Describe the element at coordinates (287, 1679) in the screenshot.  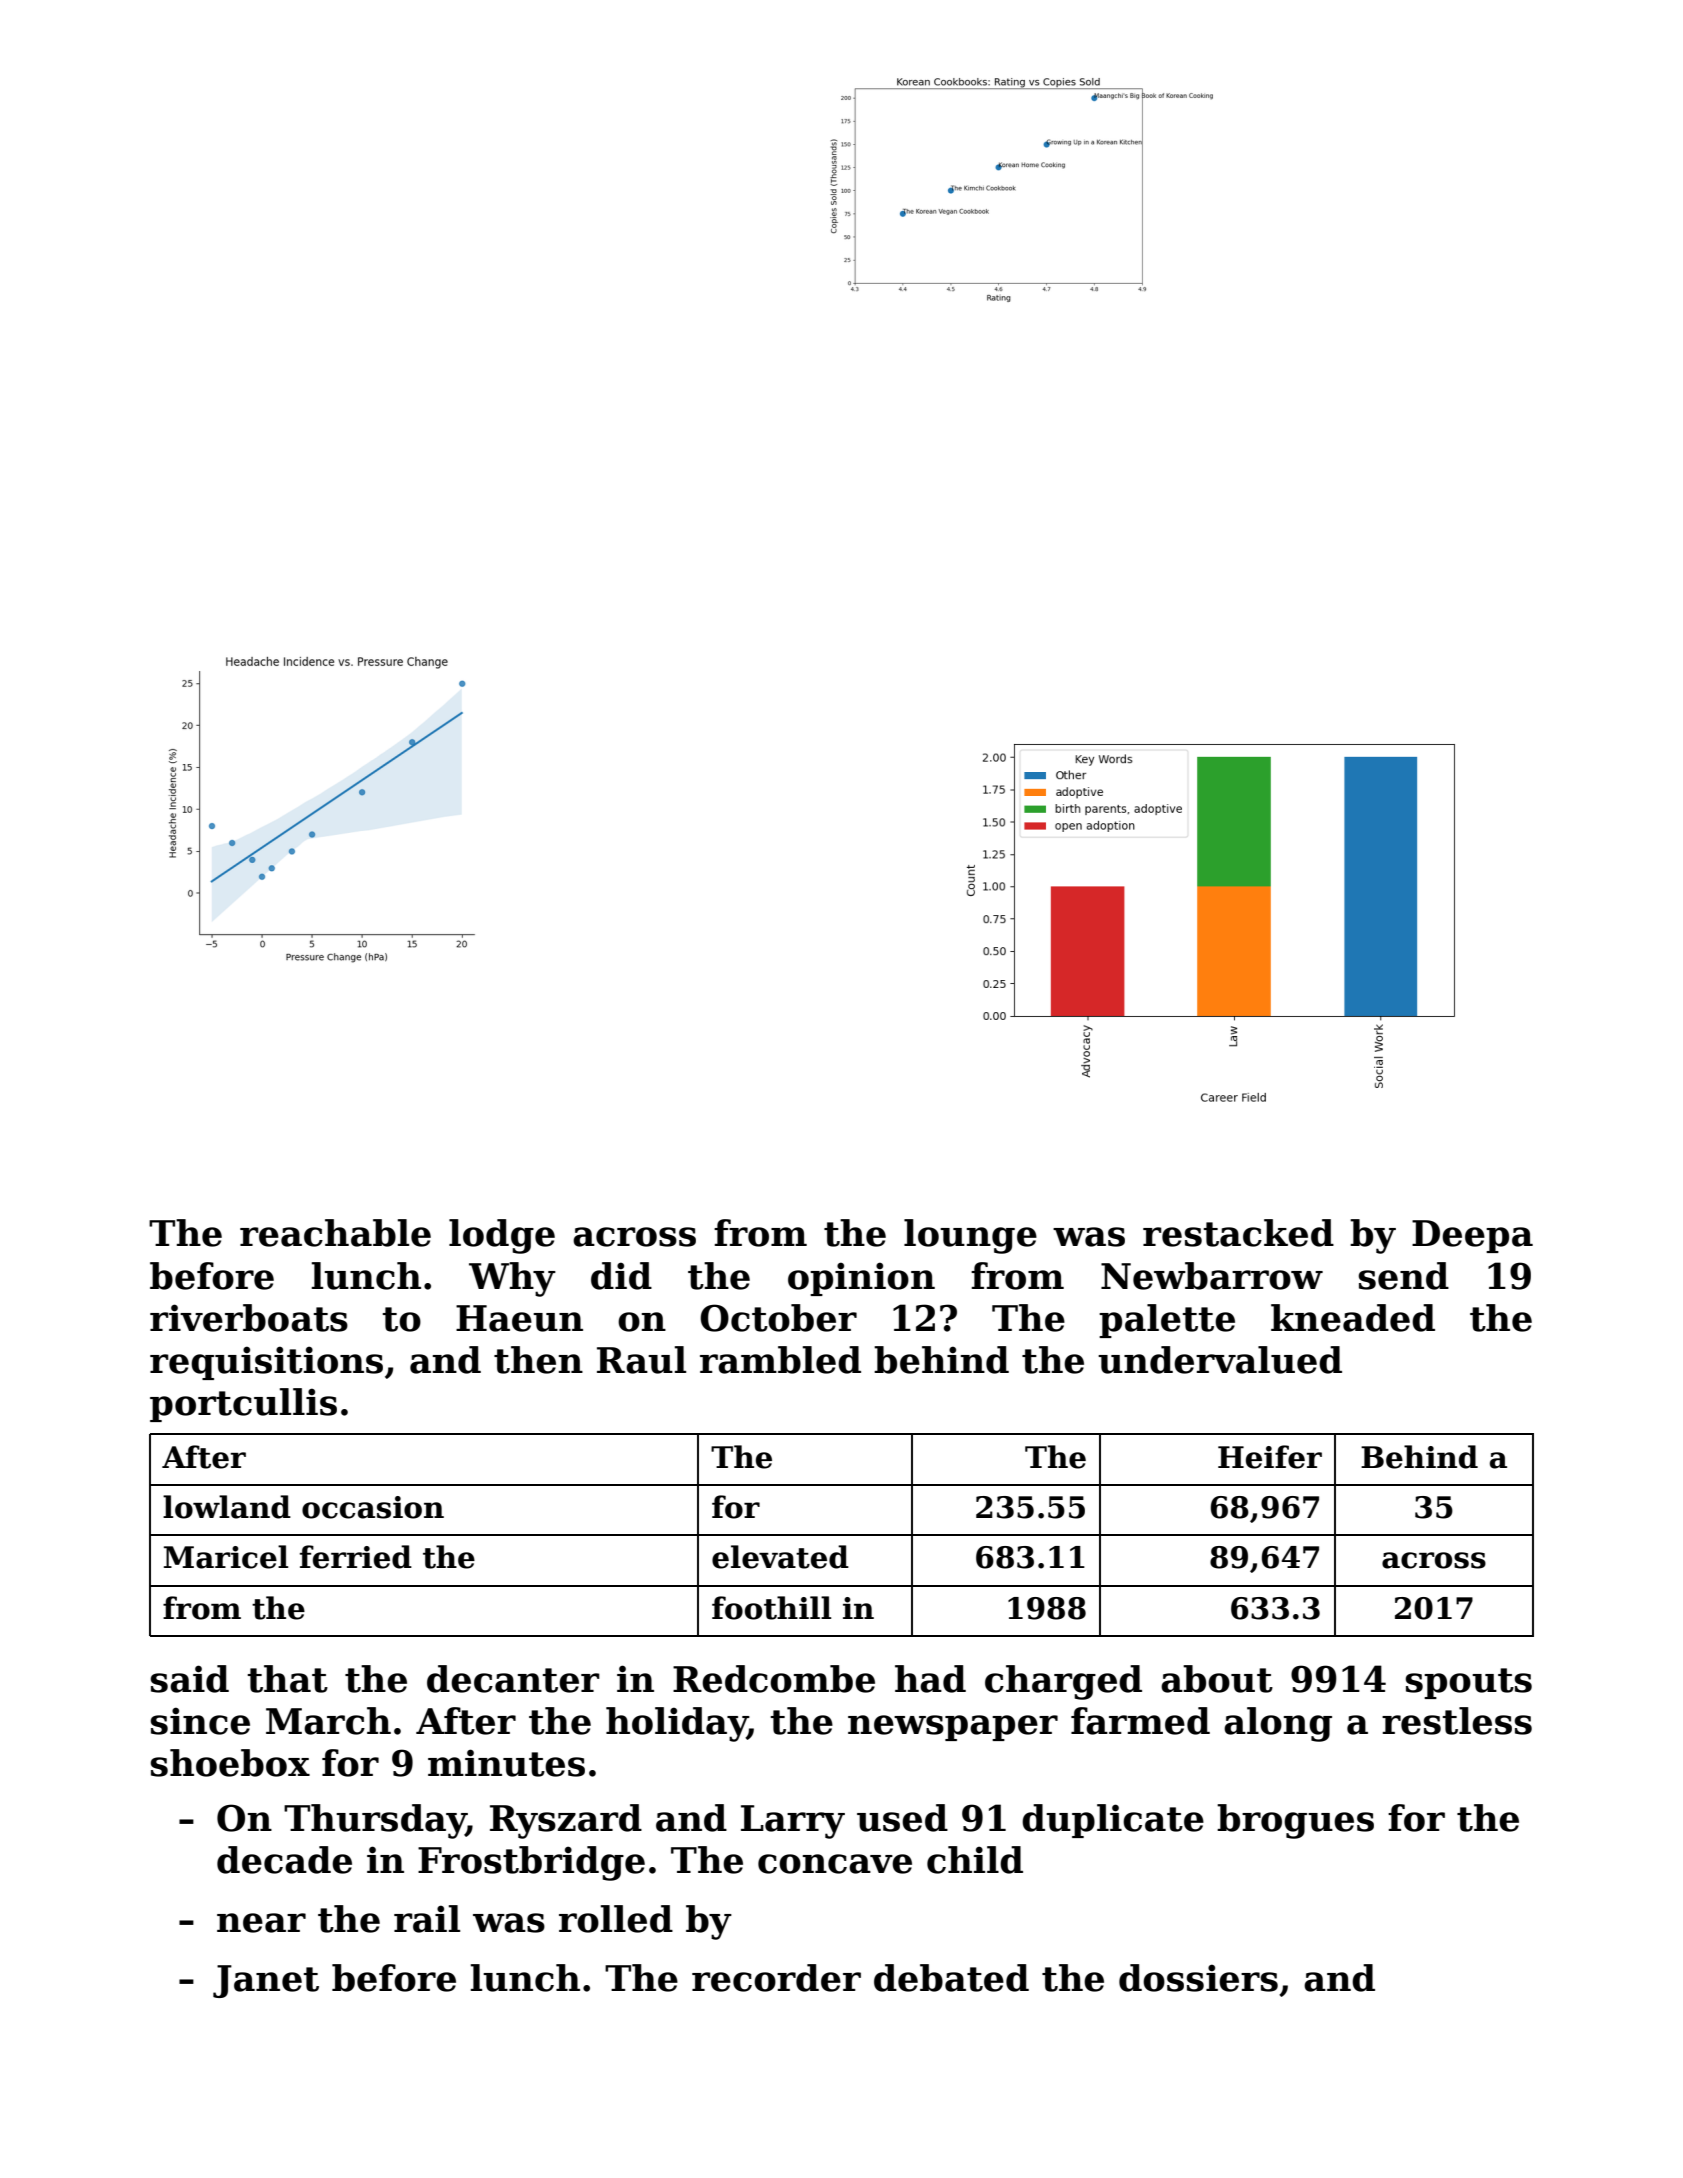
I see `that` at that location.
